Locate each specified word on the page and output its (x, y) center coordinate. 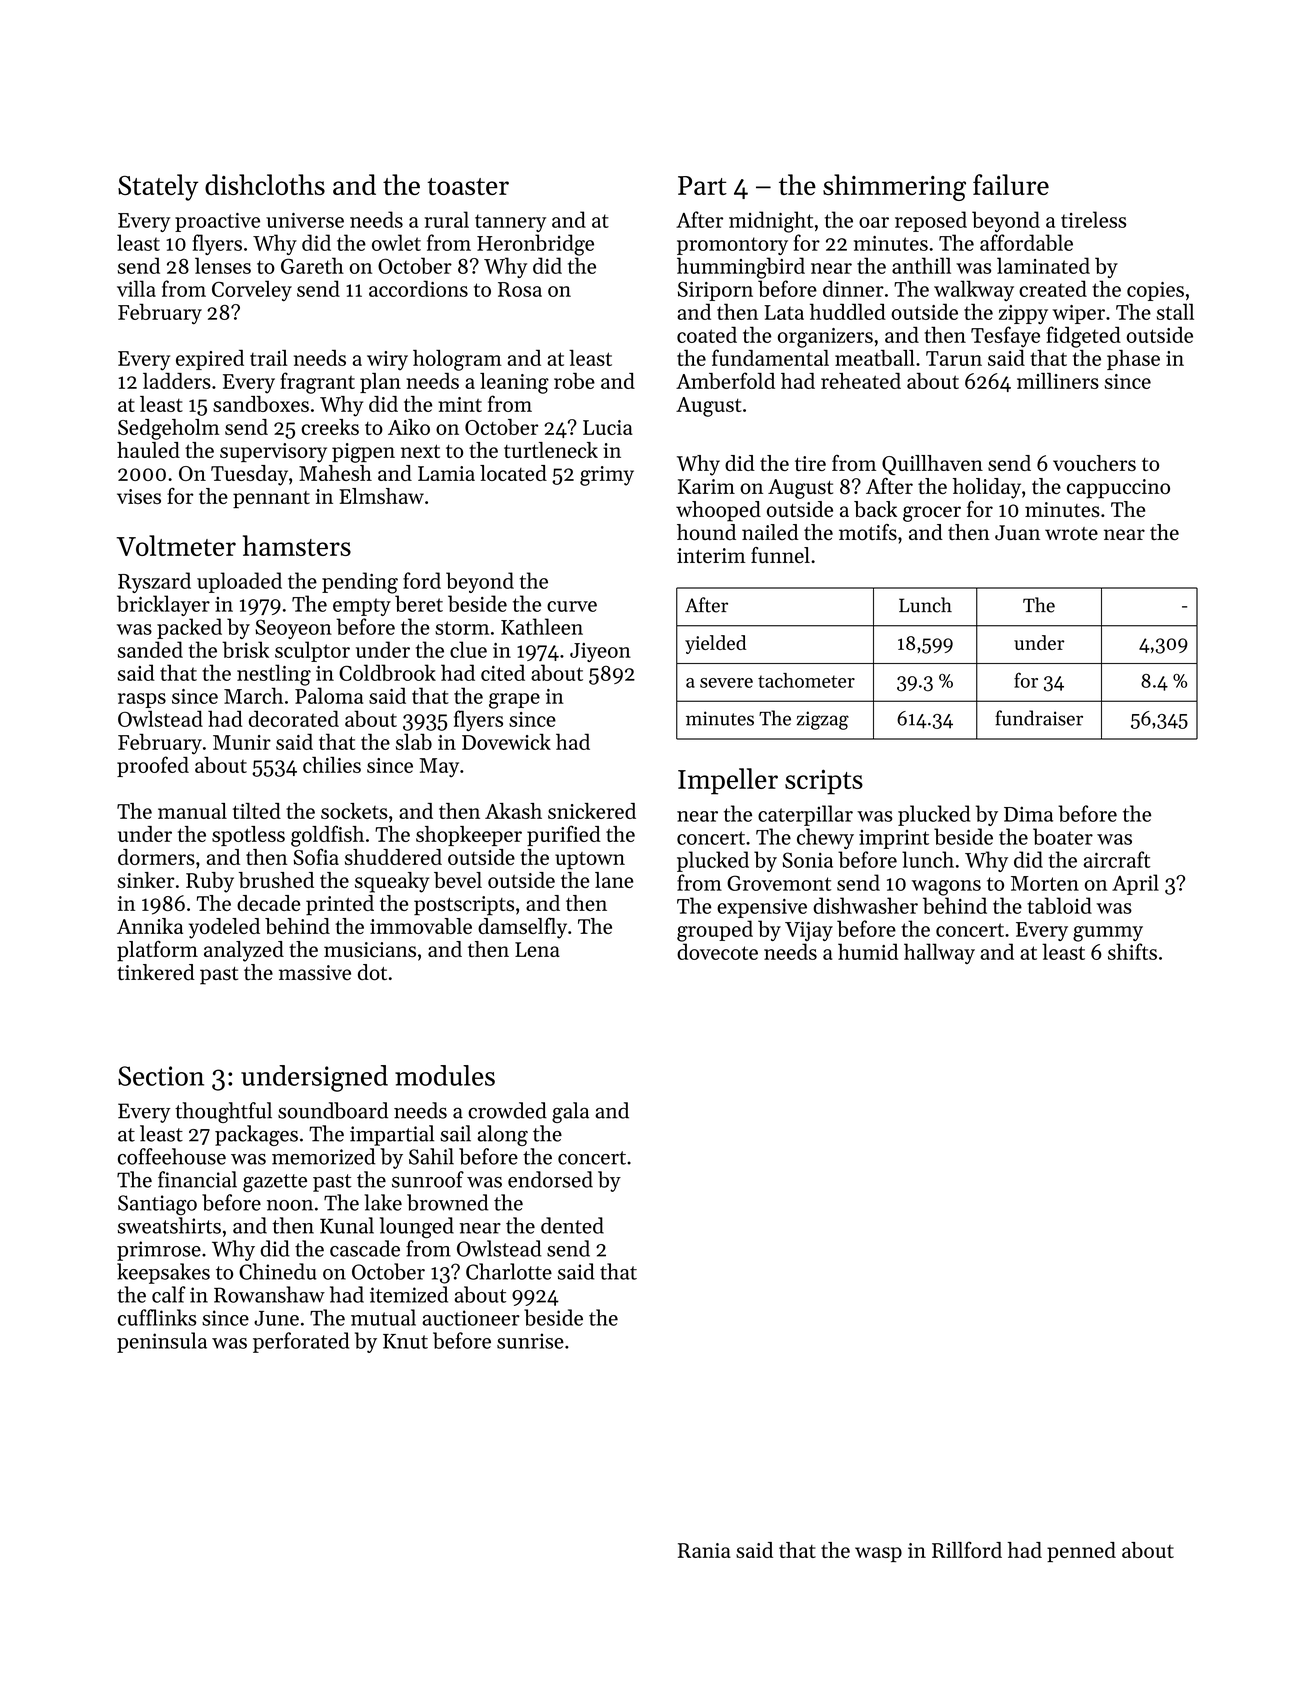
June (276, 1318)
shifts (1132, 951)
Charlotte (509, 1271)
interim (711, 556)
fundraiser (1039, 718)
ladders (177, 381)
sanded (150, 649)
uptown (590, 860)
